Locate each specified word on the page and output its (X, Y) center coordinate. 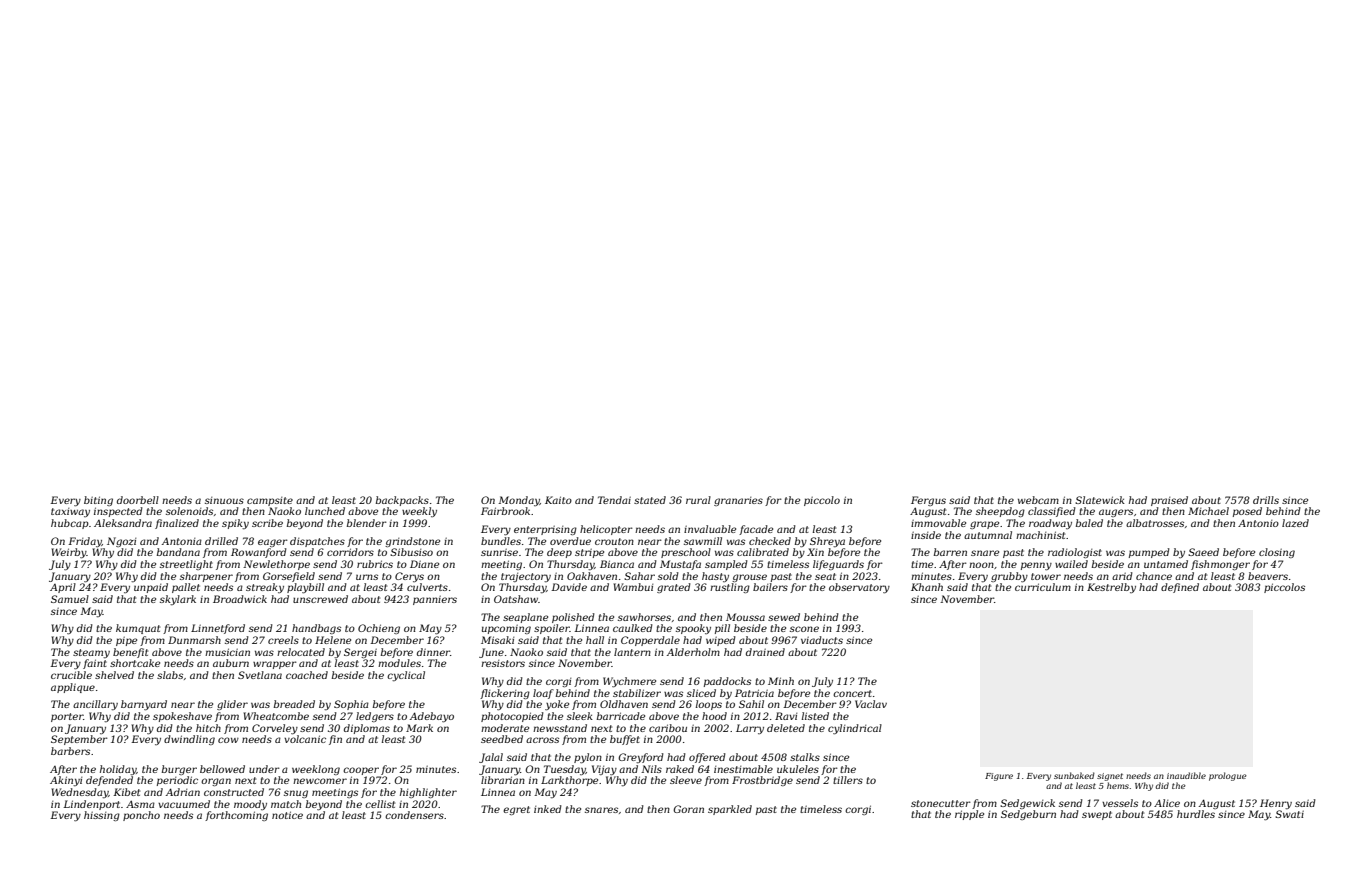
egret (516, 810)
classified (1052, 512)
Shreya (827, 542)
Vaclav (871, 704)
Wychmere (629, 682)
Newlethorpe (276, 565)
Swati (1289, 814)
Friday (85, 542)
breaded (294, 704)
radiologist (1075, 553)
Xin (815, 552)
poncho (141, 816)
